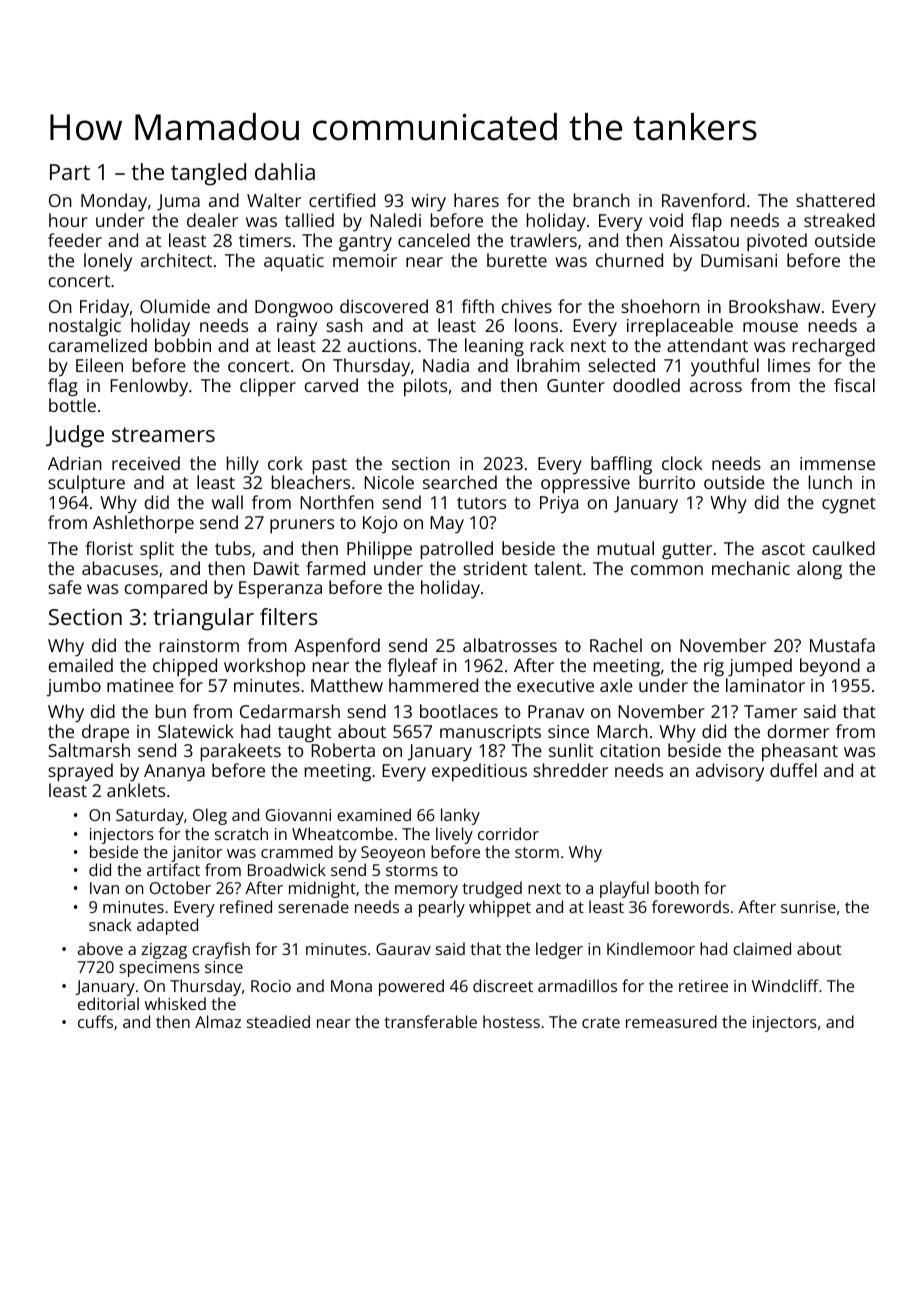  I want to click on flyleaf, so click(412, 667).
